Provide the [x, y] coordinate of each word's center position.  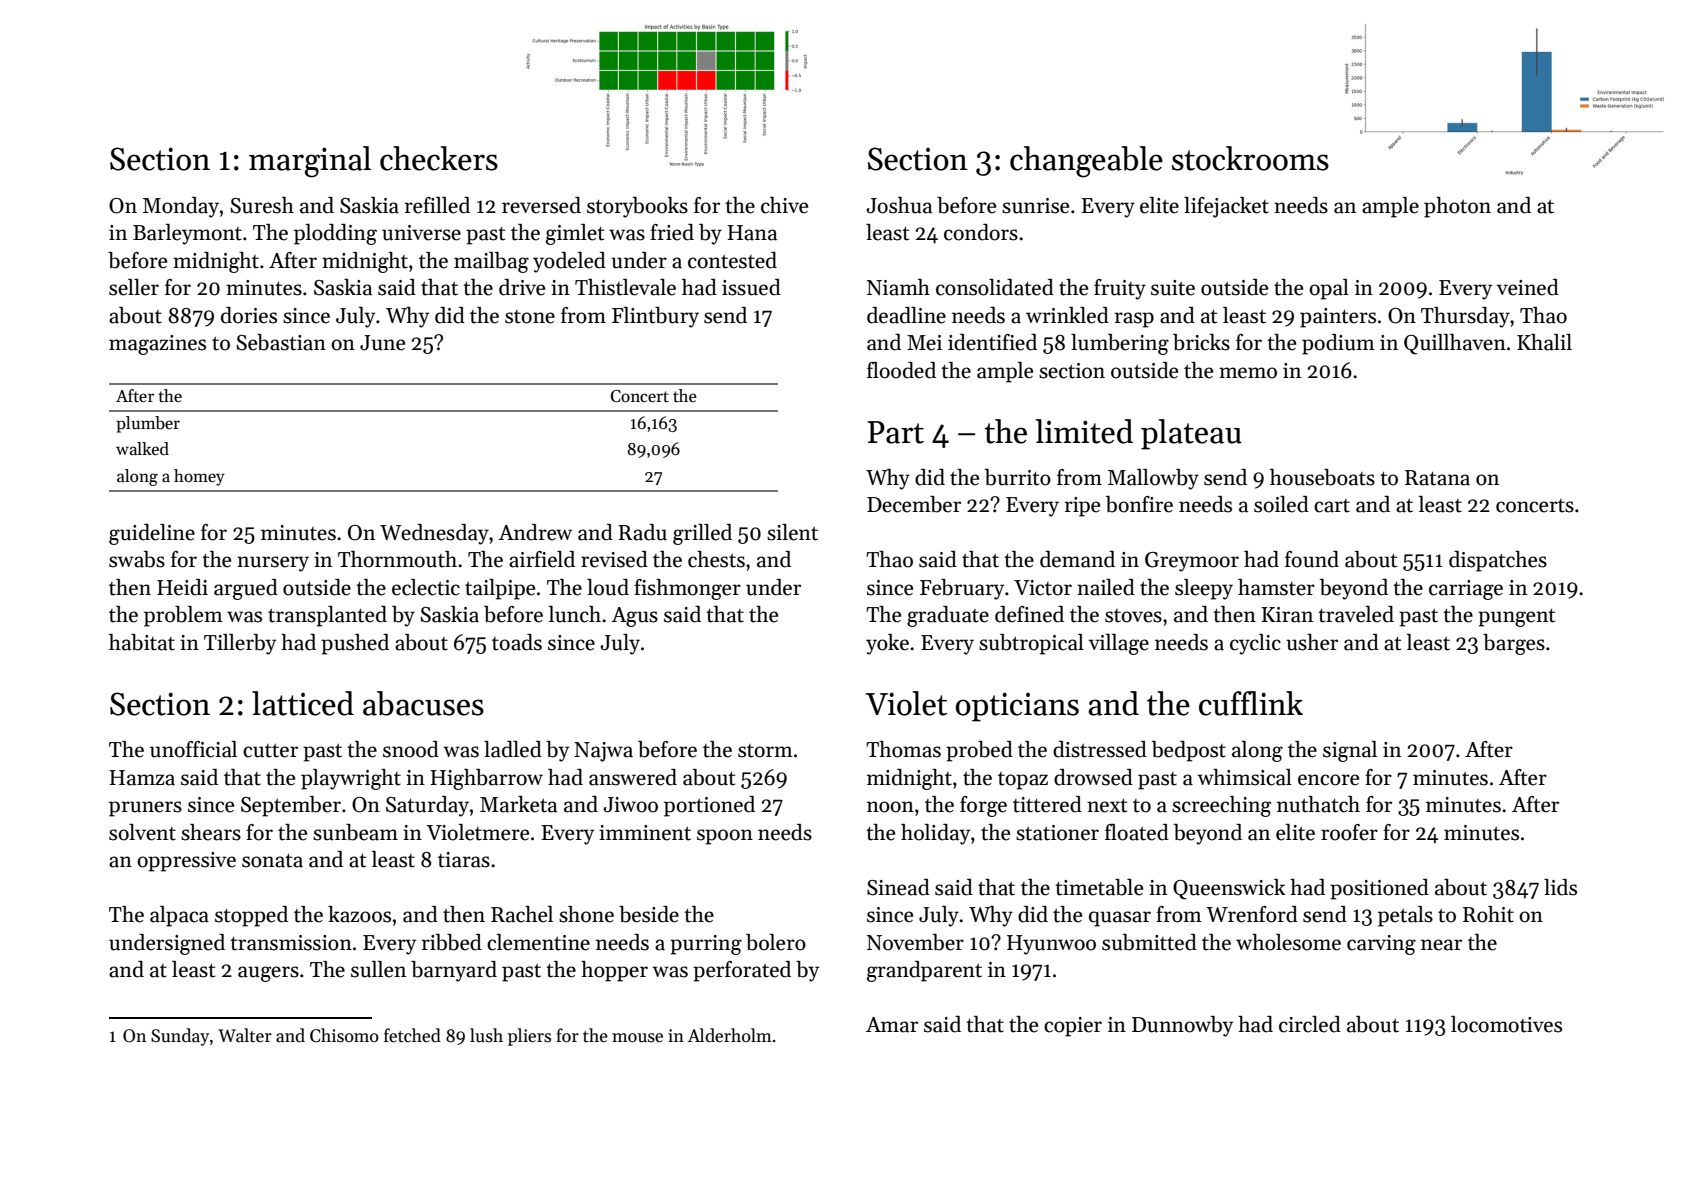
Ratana [1437, 478]
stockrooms [1250, 158]
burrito [1018, 477]
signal [1350, 751]
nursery [273, 564]
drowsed [1093, 777]
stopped [251, 916]
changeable [1086, 162]
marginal [310, 162]
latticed [303, 703]
